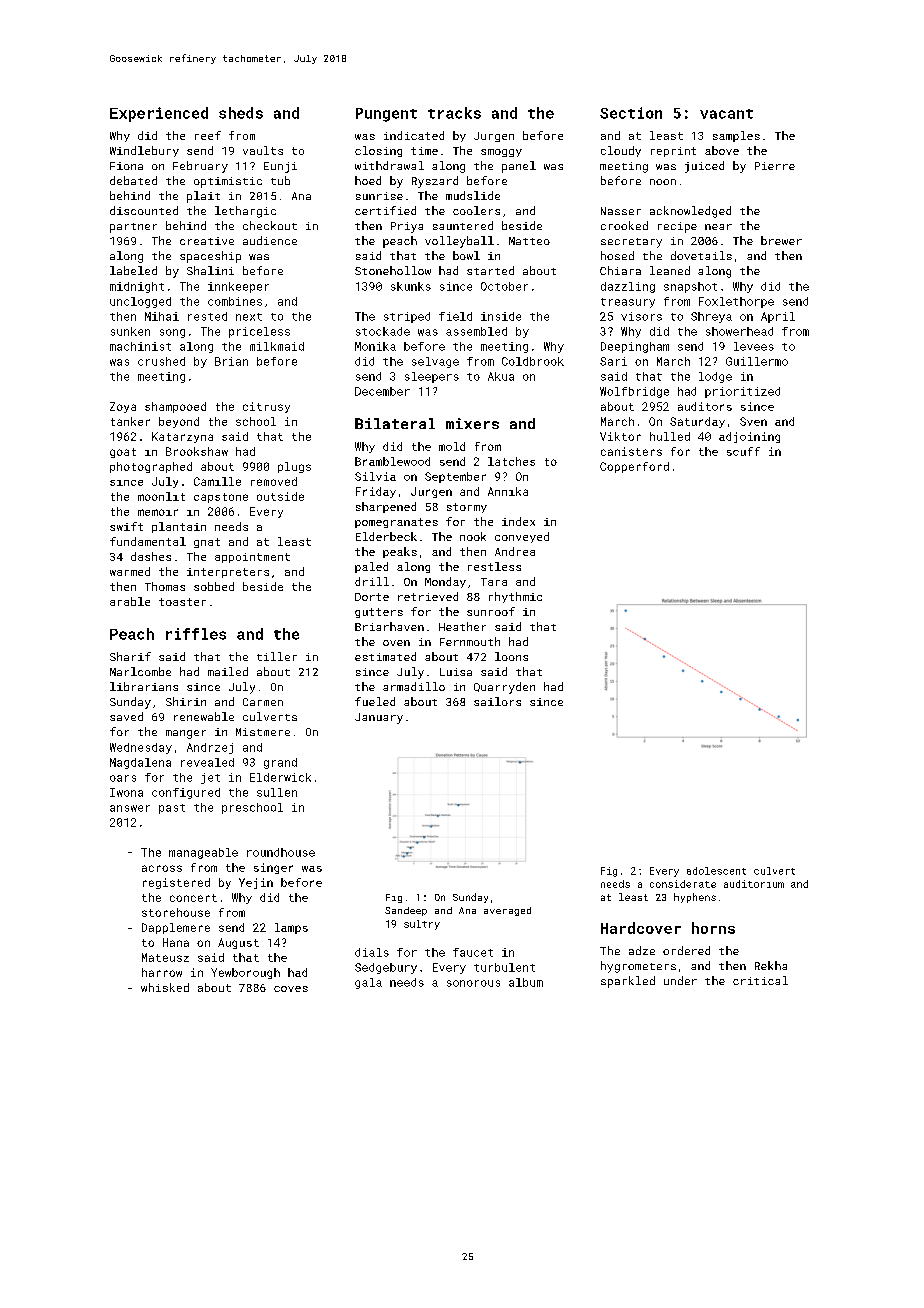 This screenshot has height=1308, width=924. I want to click on adolescent, so click(716, 871).
